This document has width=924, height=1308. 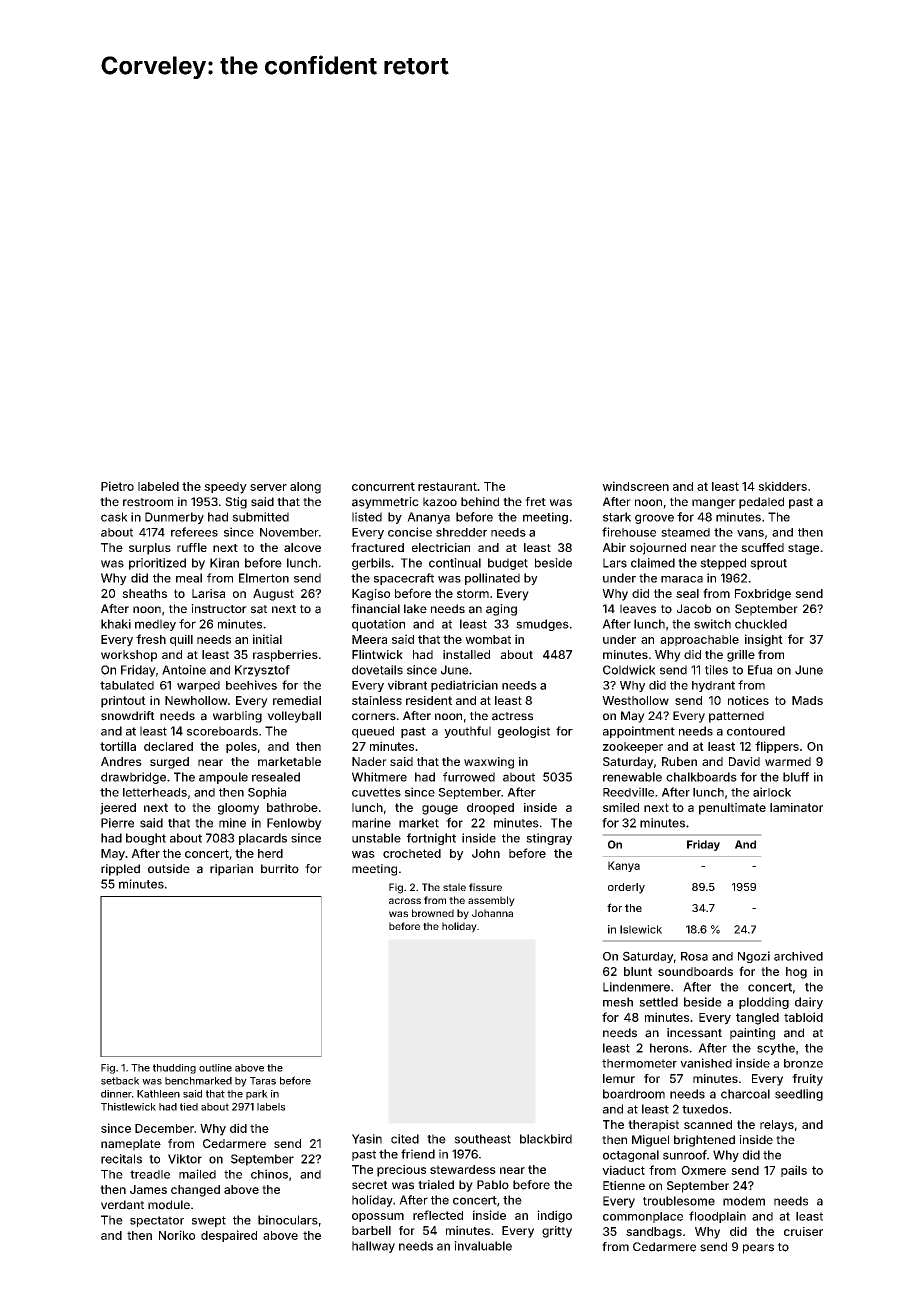 I want to click on concurrent, so click(x=383, y=486).
